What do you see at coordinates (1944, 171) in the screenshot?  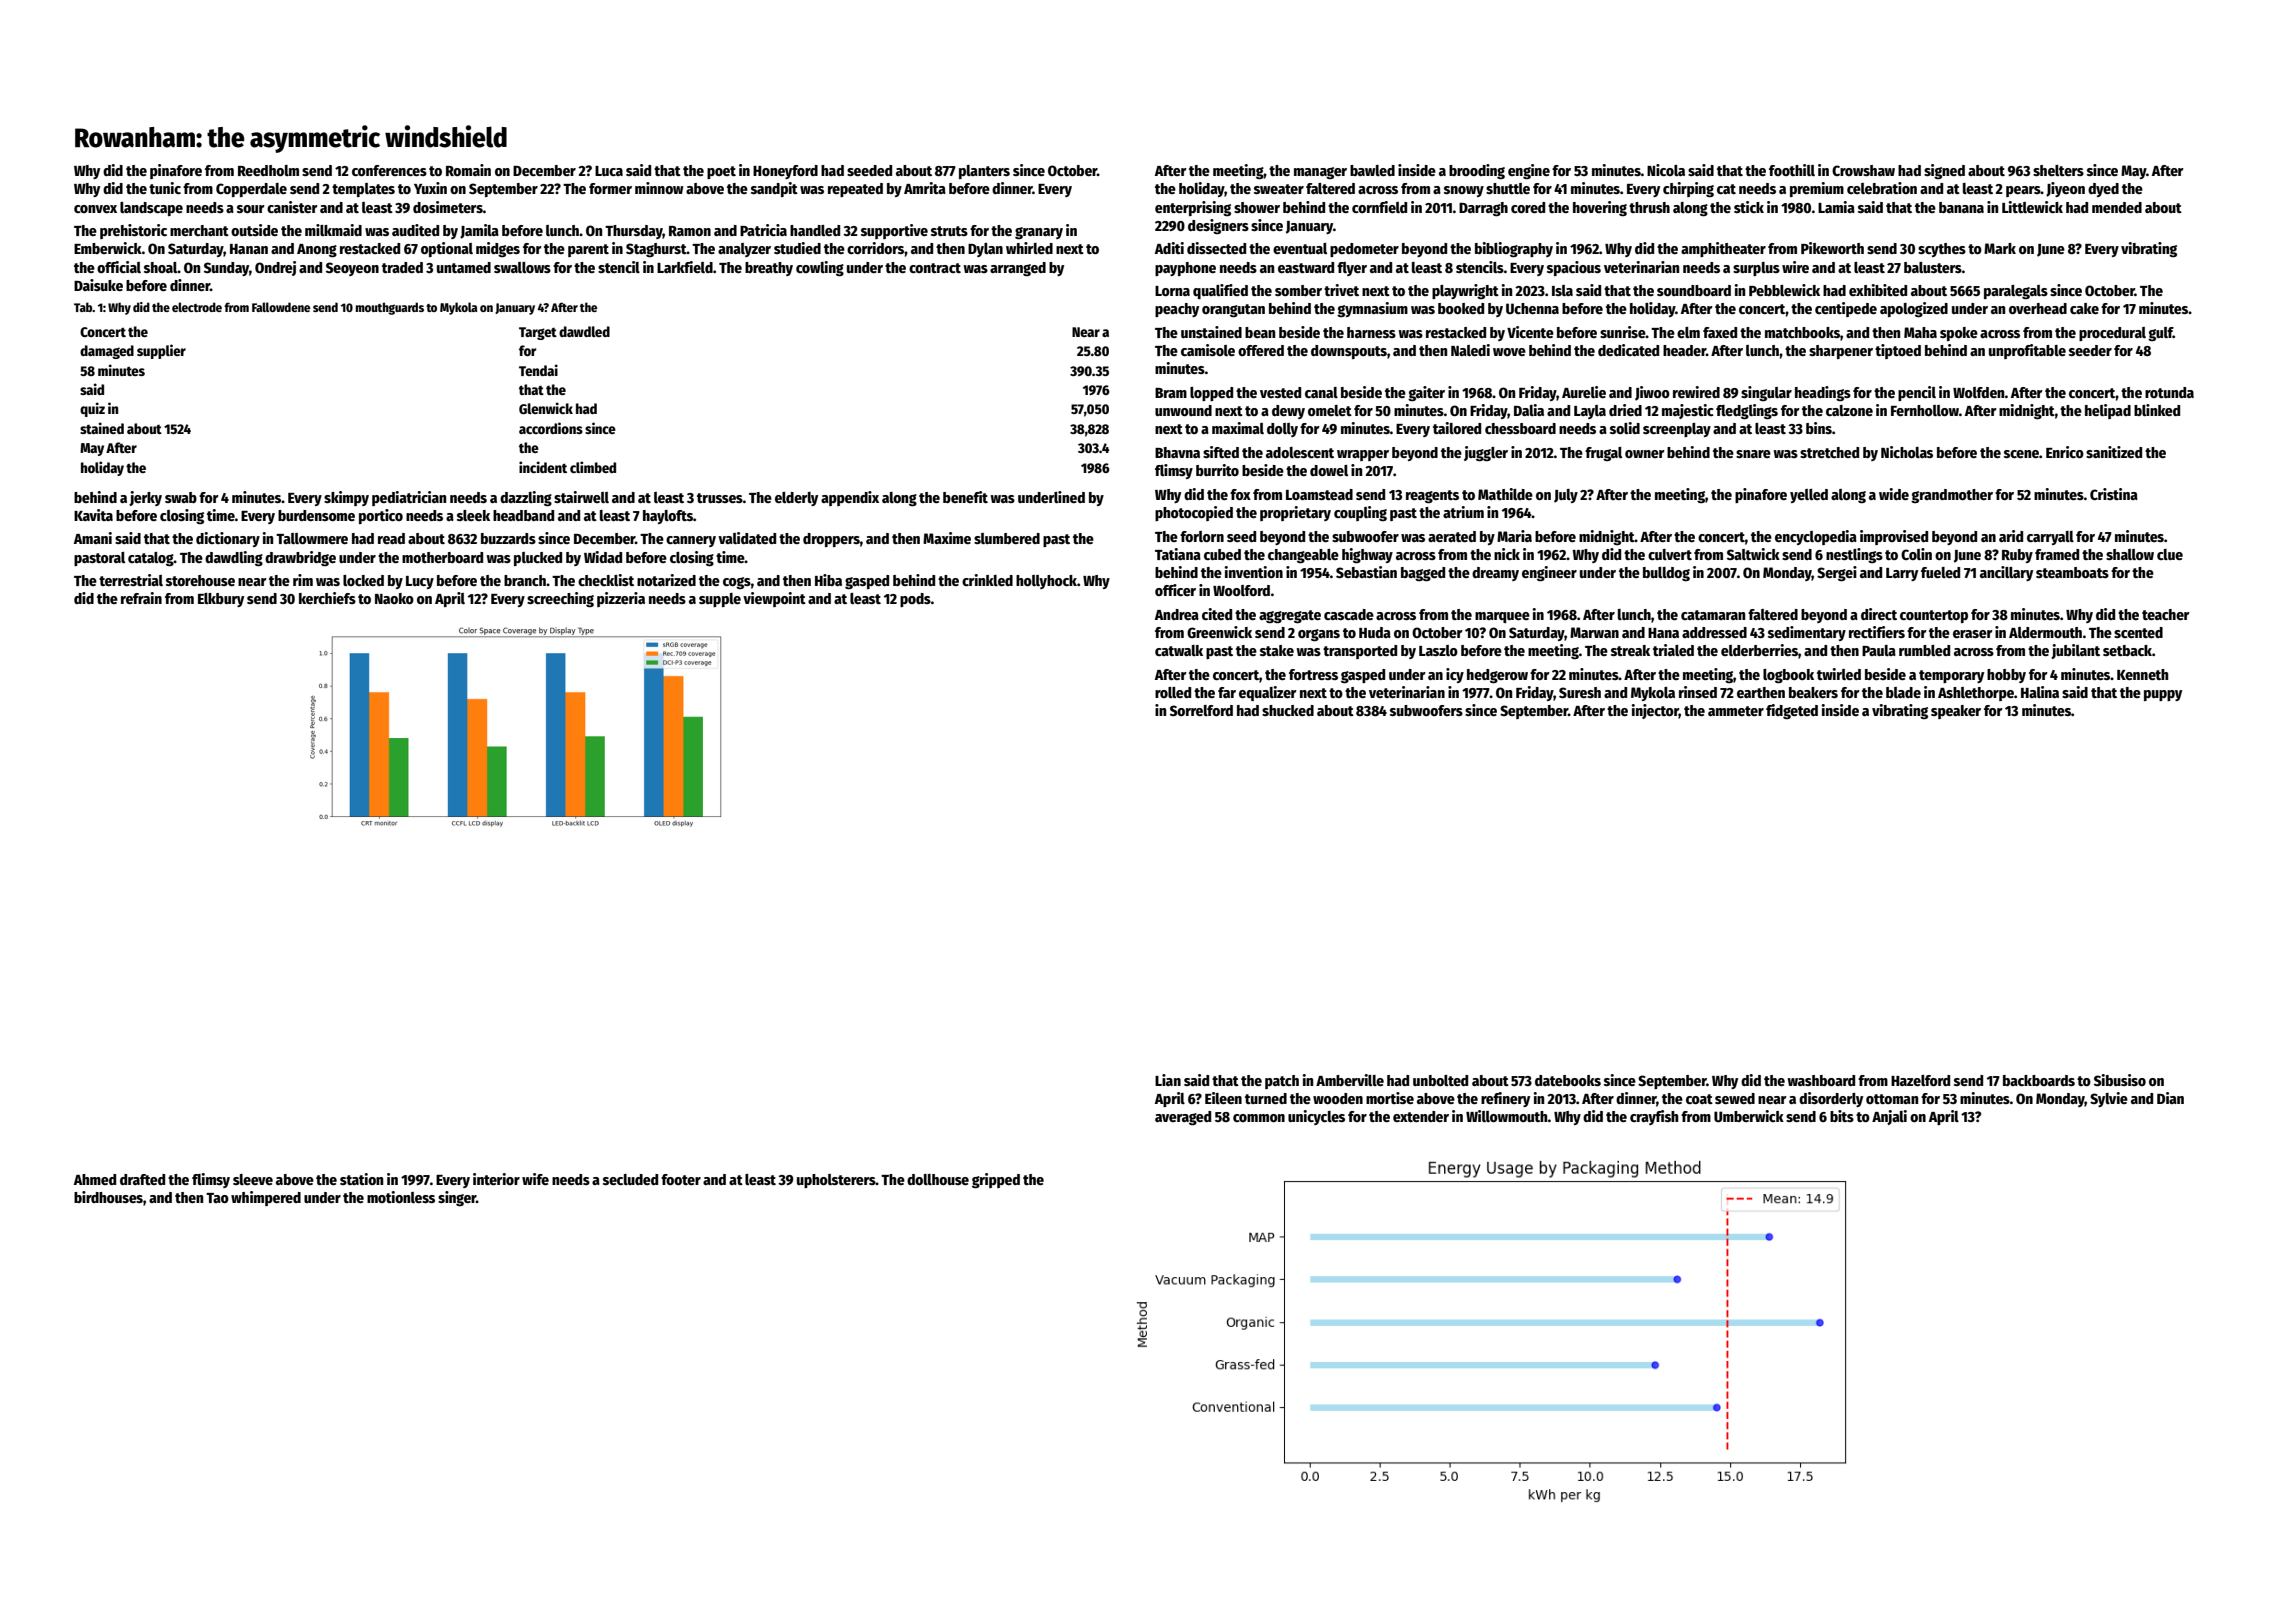 I see `signed` at bounding box center [1944, 171].
